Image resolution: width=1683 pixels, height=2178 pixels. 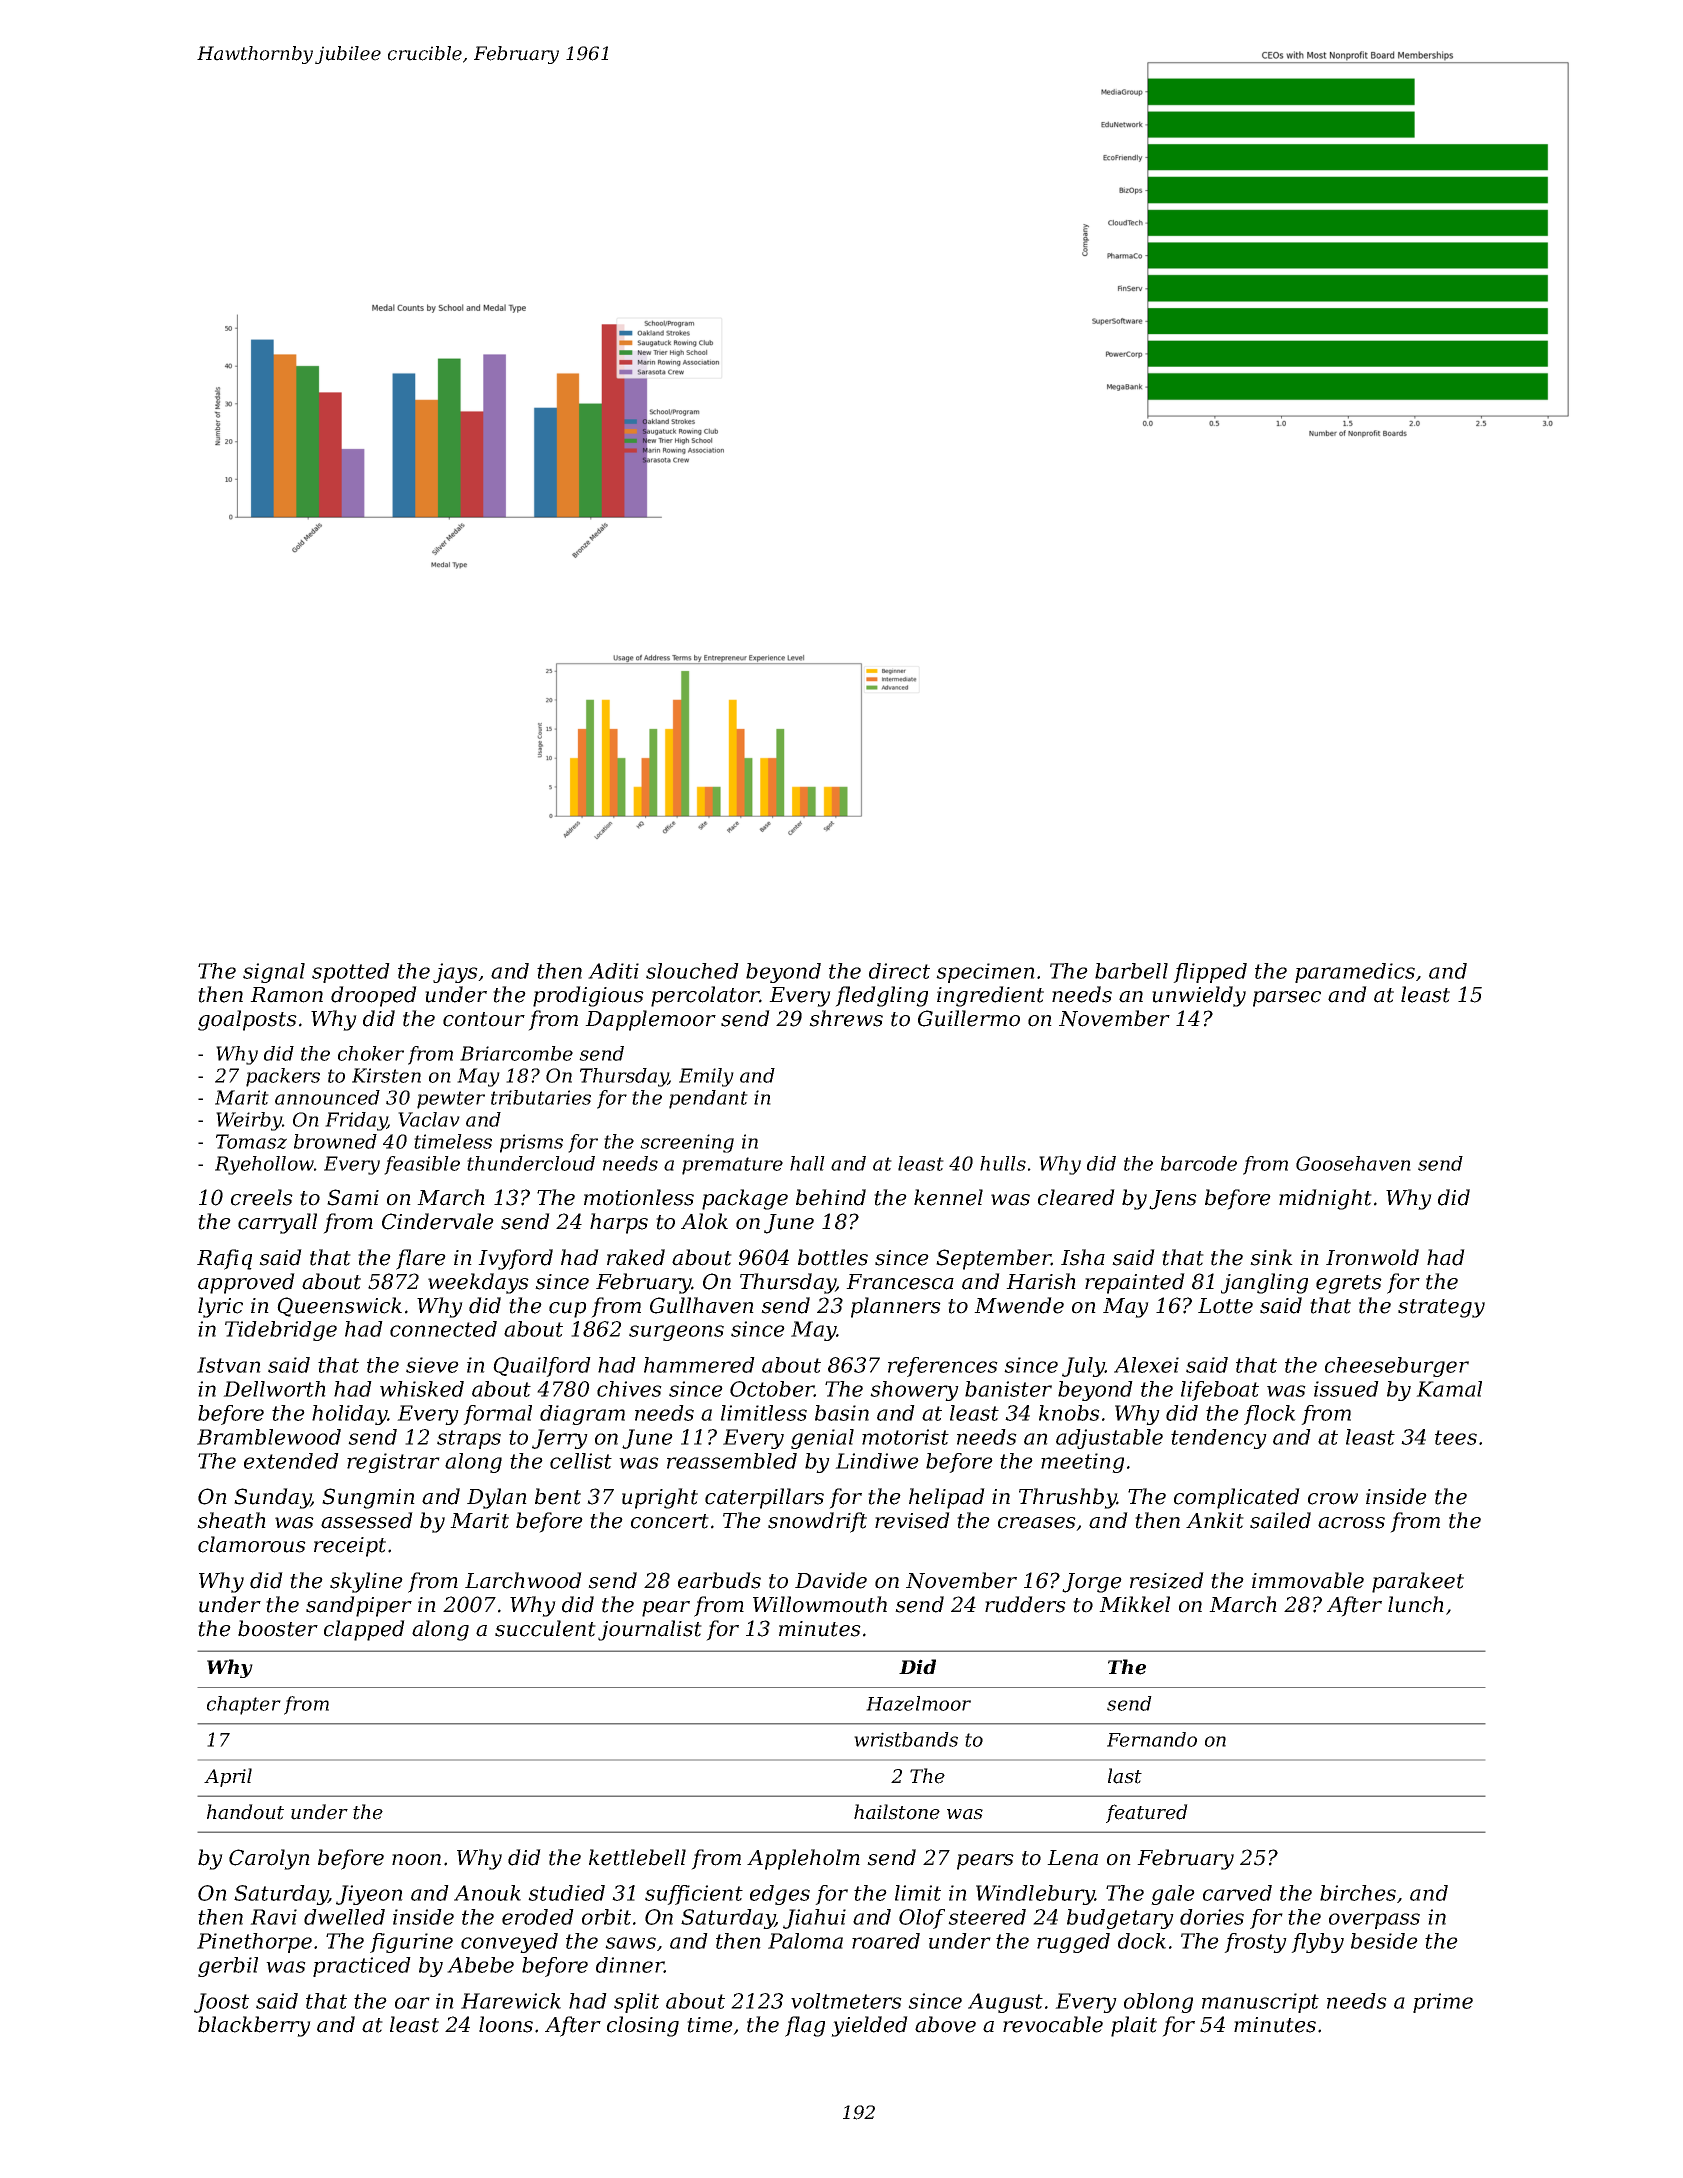 I want to click on basin, so click(x=842, y=1413).
